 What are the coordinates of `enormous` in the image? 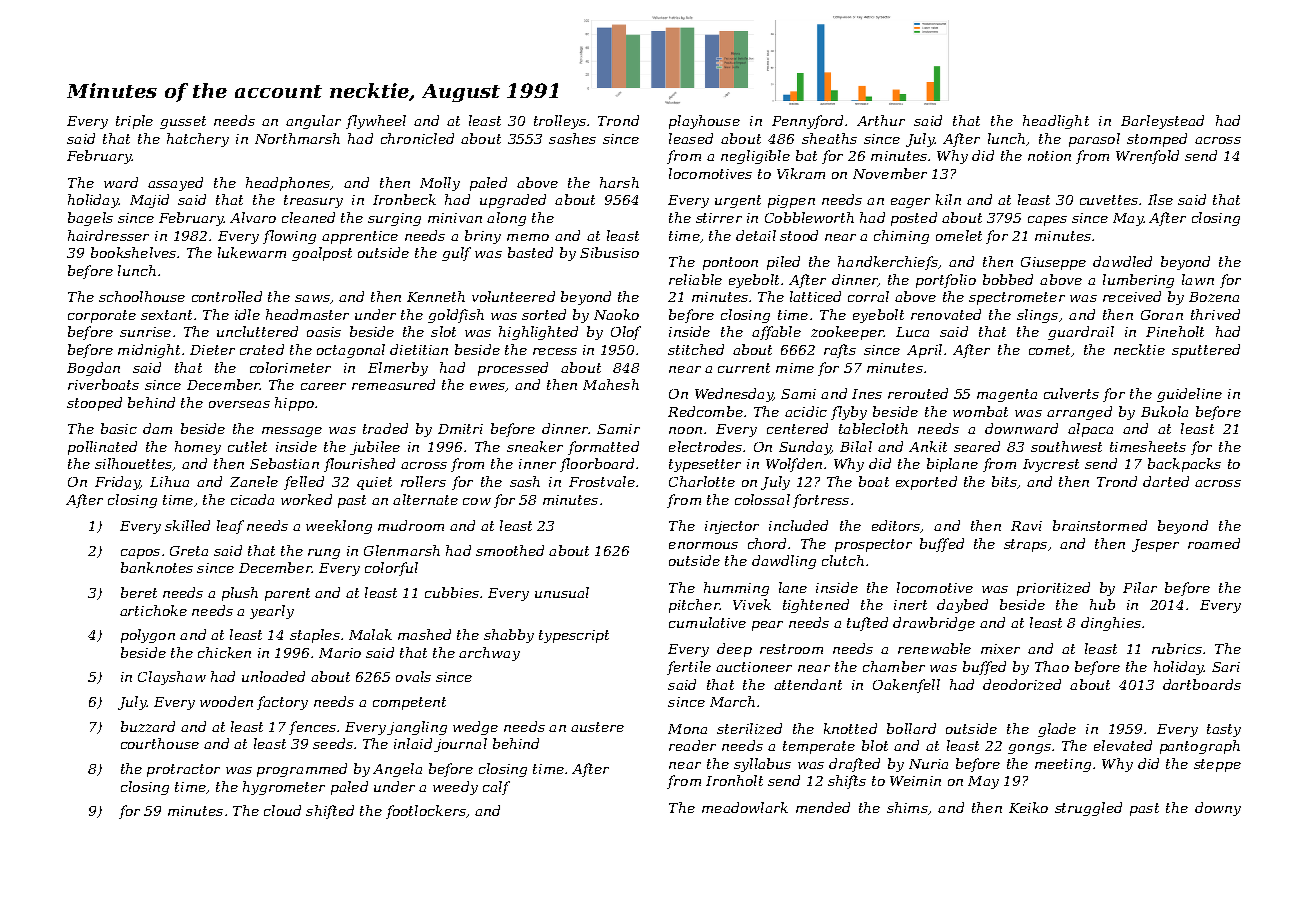 It's located at (703, 545).
